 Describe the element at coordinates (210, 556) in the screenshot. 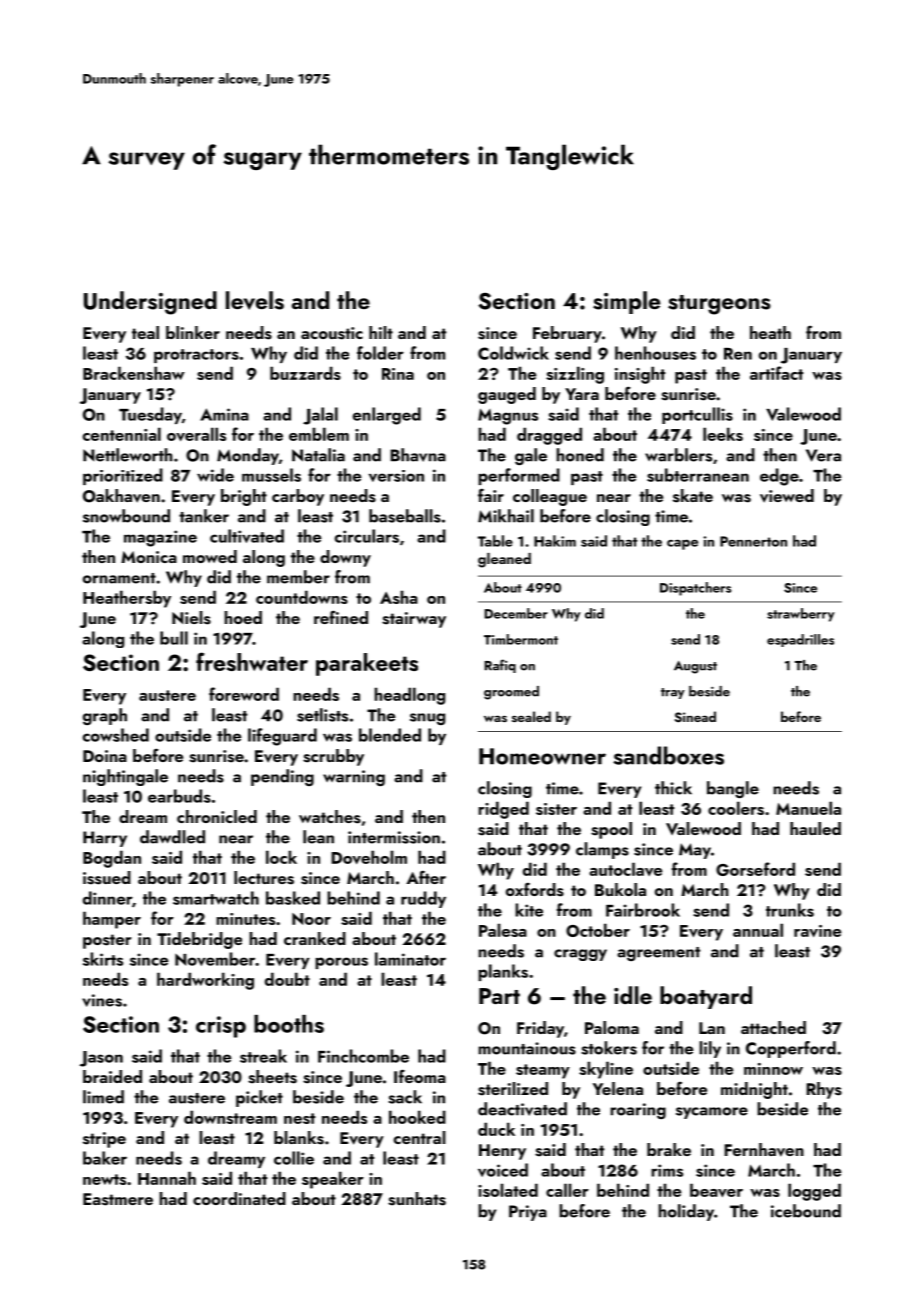

I see `mowed` at that location.
